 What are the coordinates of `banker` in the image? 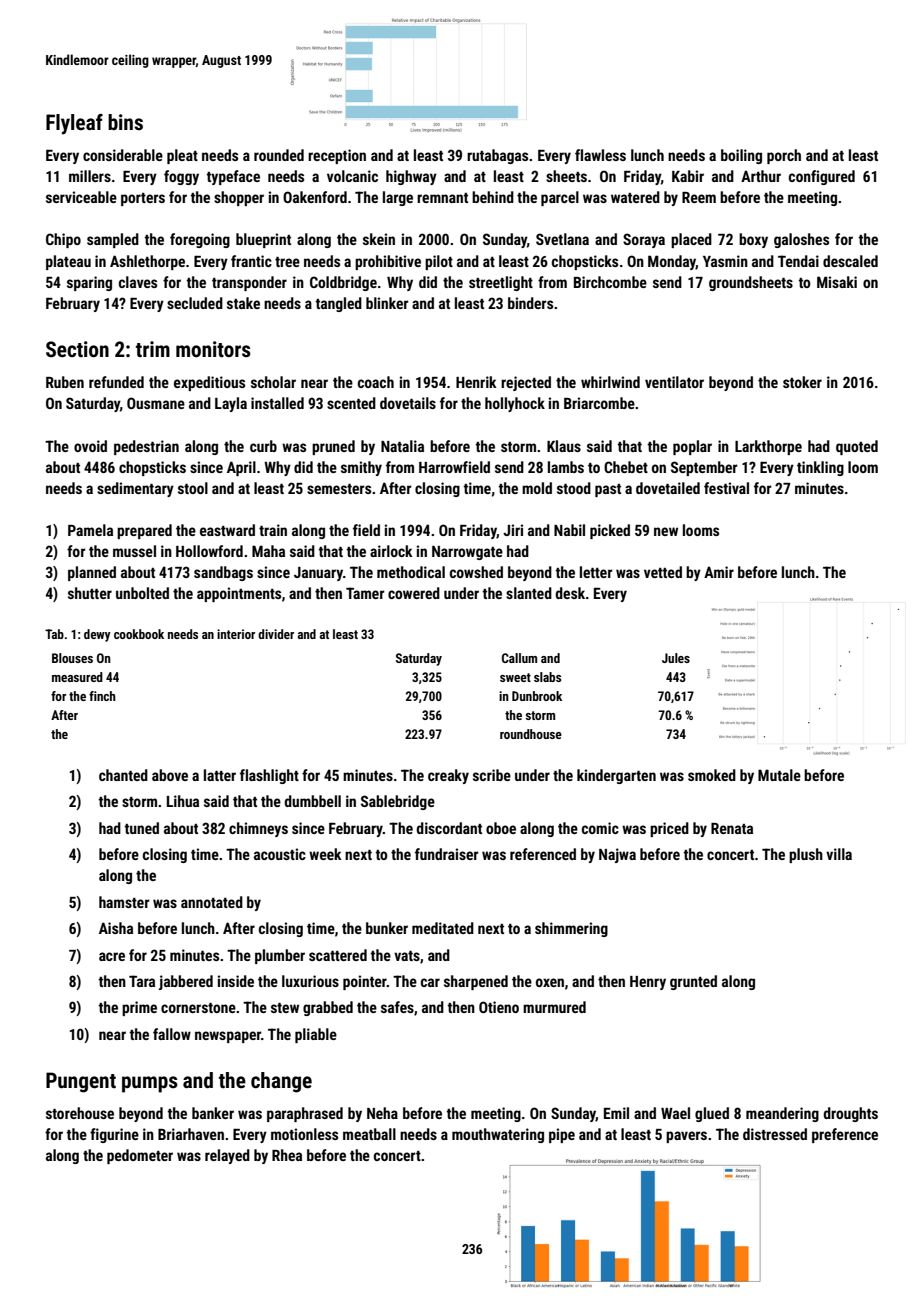 It's located at (213, 1113).
